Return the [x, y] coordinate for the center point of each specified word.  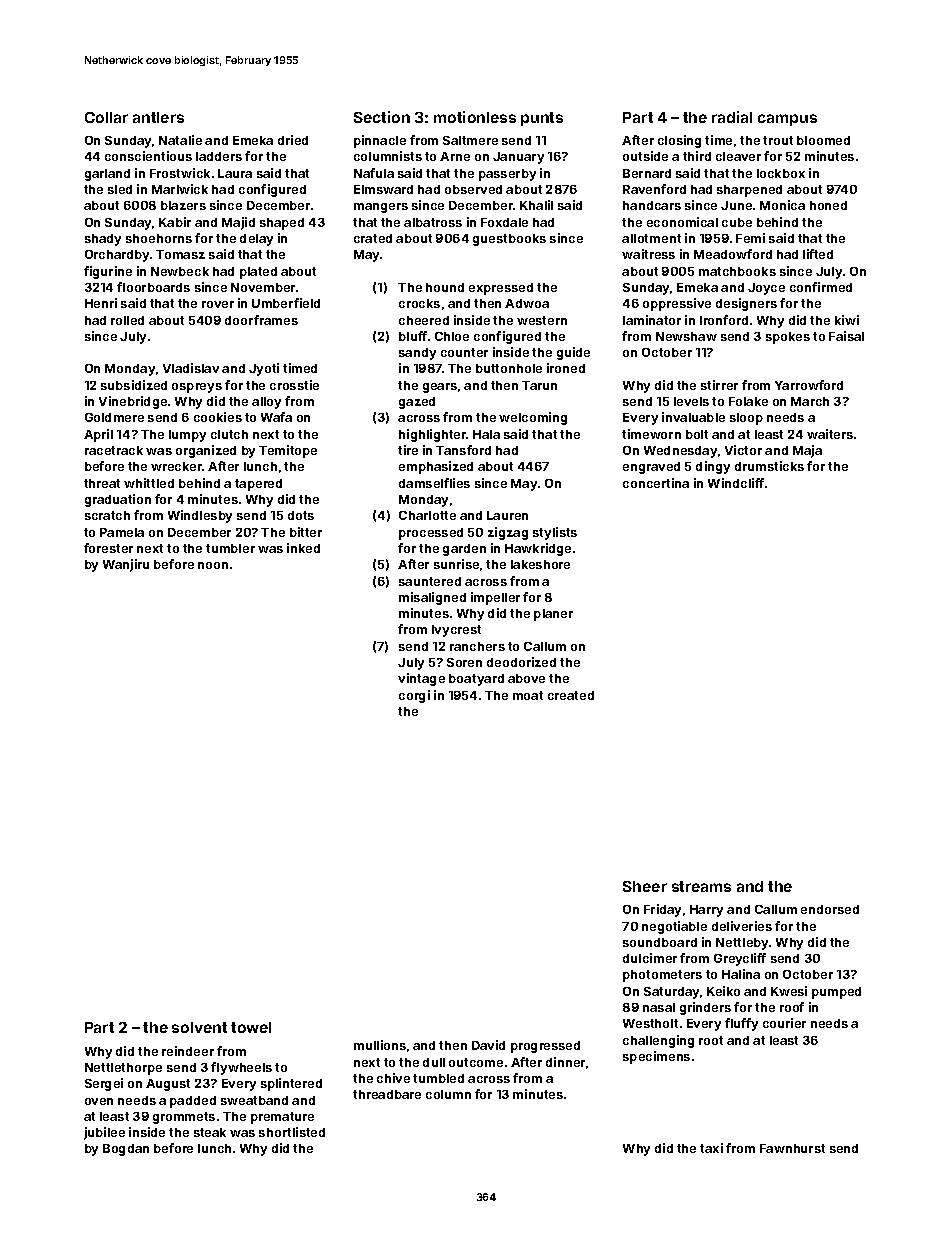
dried [293, 140]
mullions [380, 1045]
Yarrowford [809, 385]
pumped [836, 993]
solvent [199, 1027]
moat [528, 695]
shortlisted [292, 1132]
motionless [475, 117]
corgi [414, 696]
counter [464, 352]
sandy [417, 354]
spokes [788, 338]
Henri [101, 303]
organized [206, 451]
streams [701, 886]
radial [732, 117]
